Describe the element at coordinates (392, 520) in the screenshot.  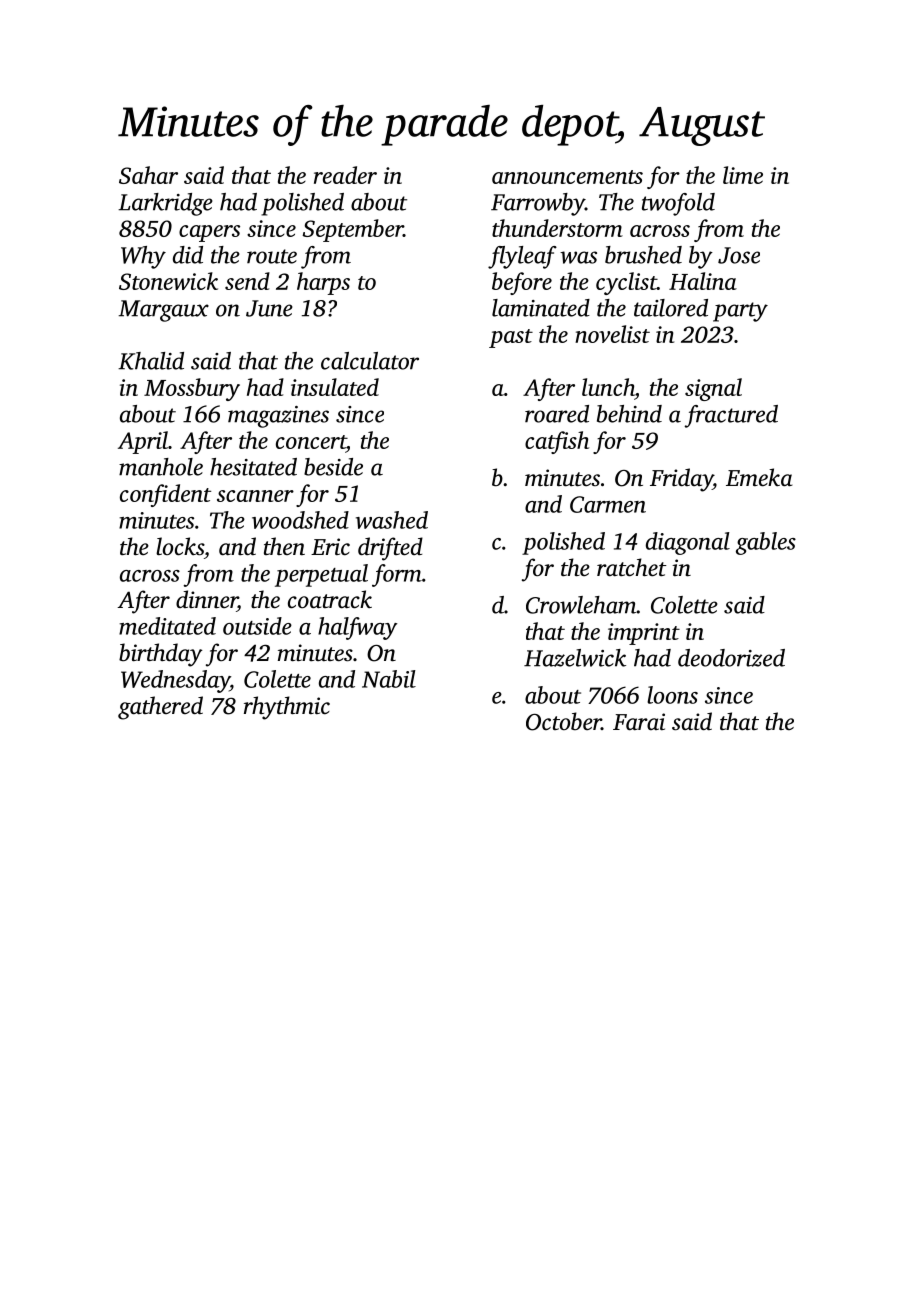
I see `washed` at that location.
